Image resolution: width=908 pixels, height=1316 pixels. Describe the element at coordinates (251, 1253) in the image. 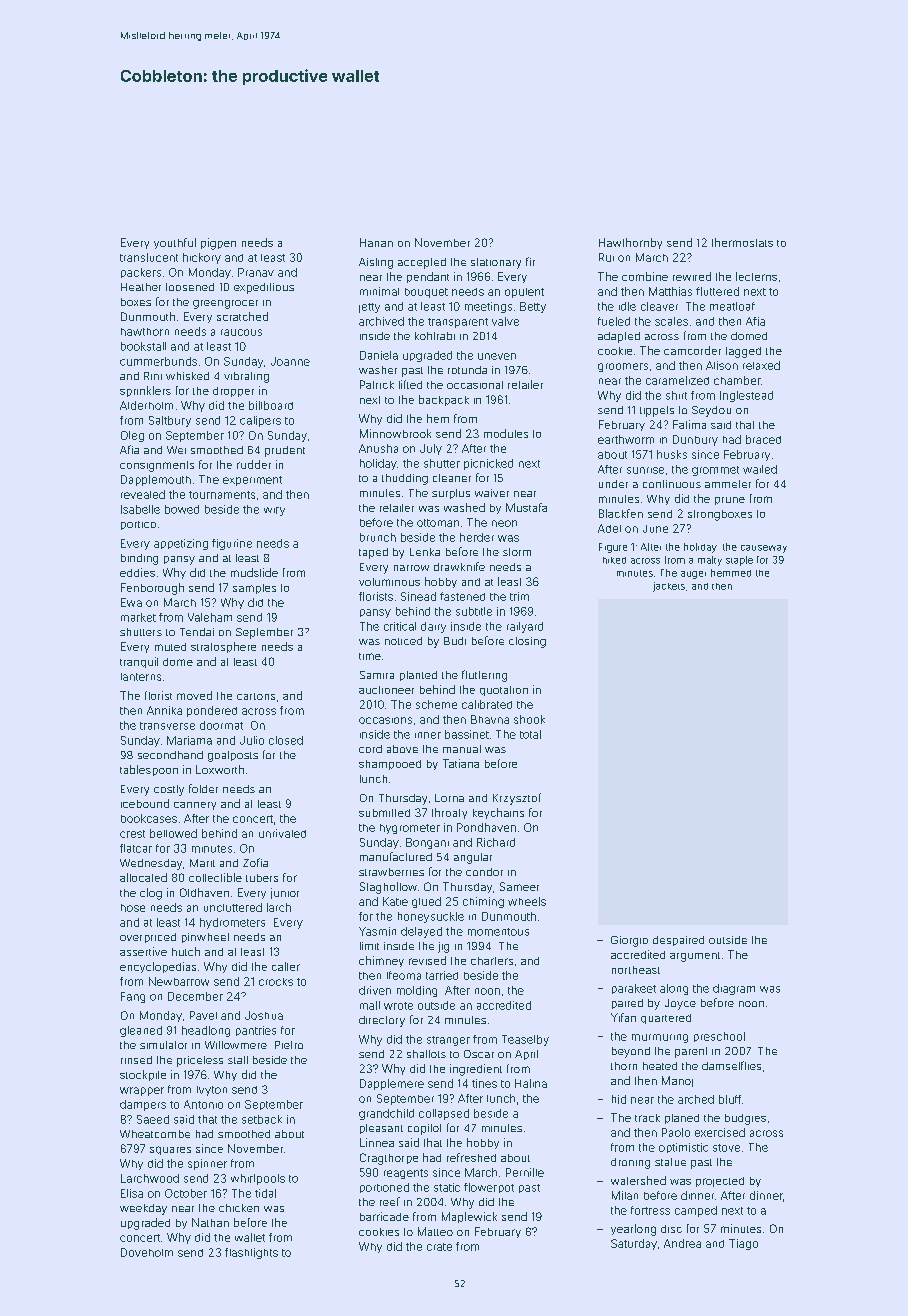

I see `flashlights` at that location.
